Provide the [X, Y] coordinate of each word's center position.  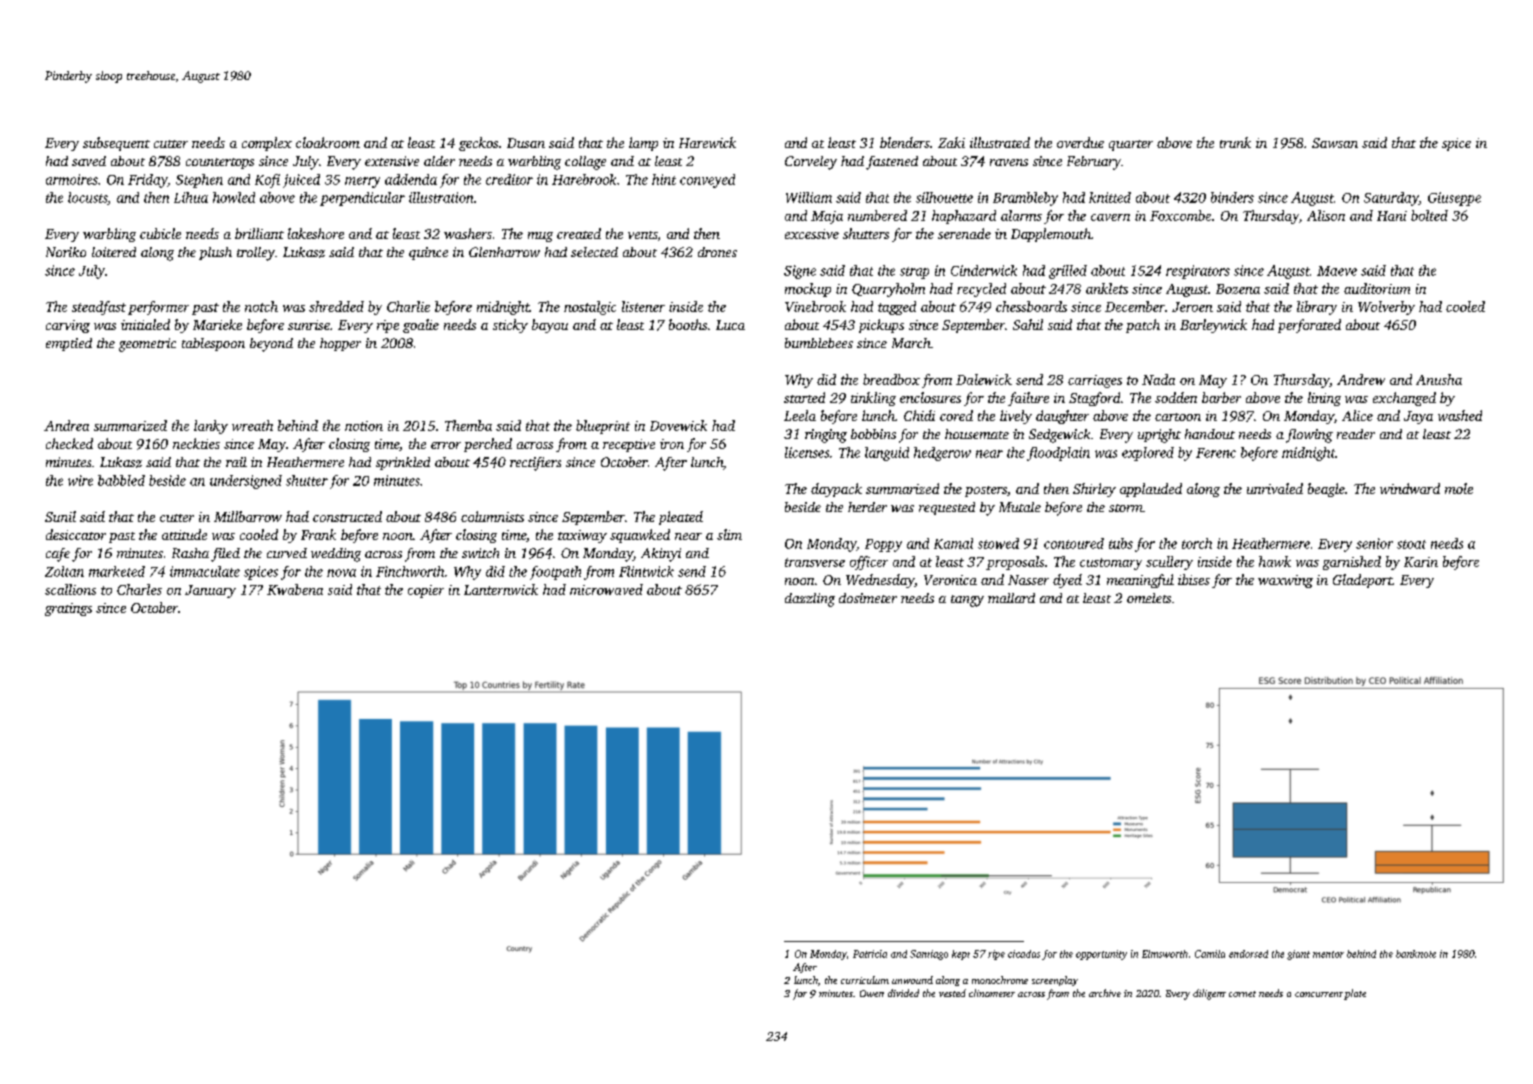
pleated [681, 518]
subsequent [116, 144]
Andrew [1361, 379]
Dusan [526, 143]
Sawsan [1335, 143]
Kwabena [295, 589]
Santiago [929, 955]
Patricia [870, 954]
